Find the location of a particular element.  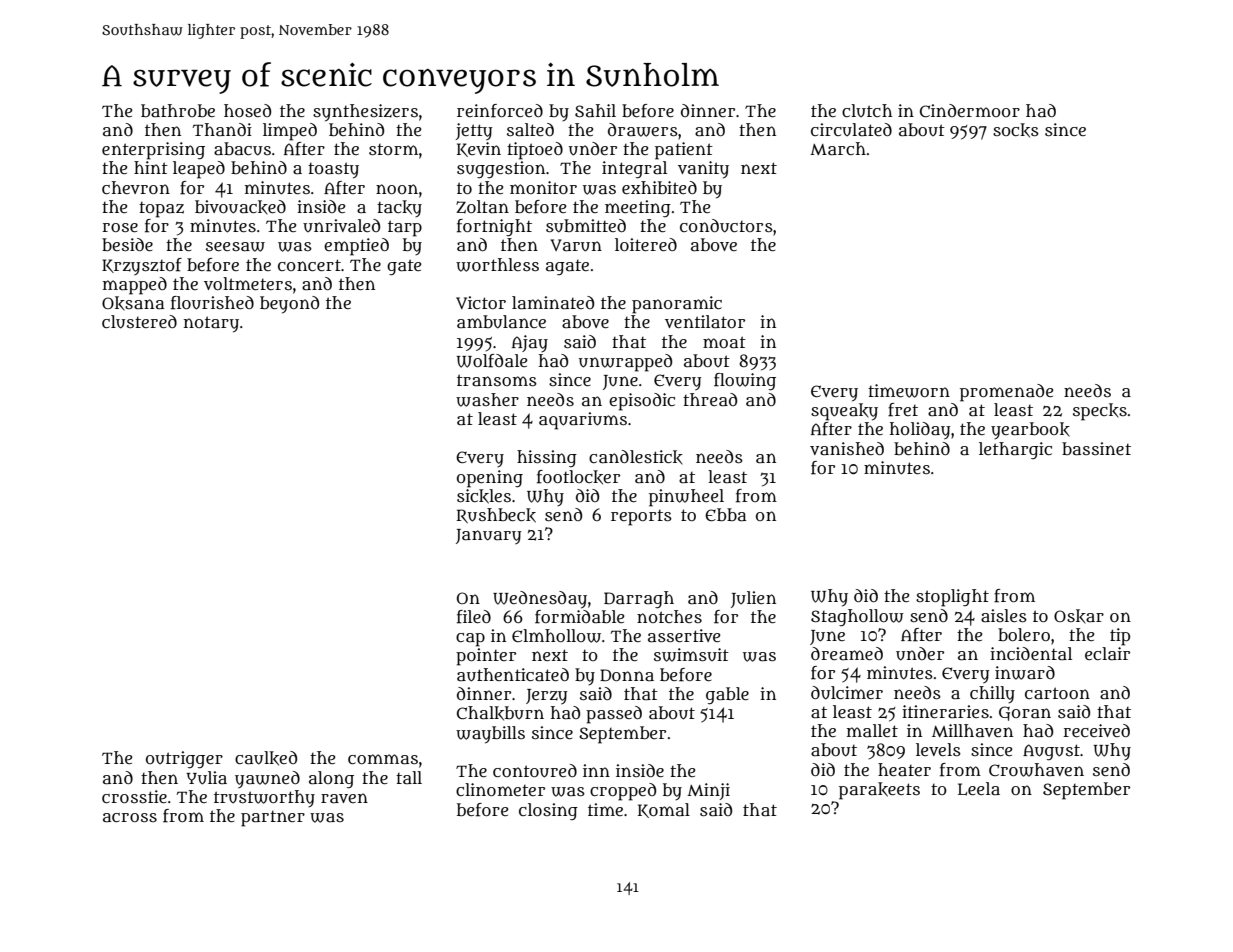

abacus is located at coordinates (242, 149).
